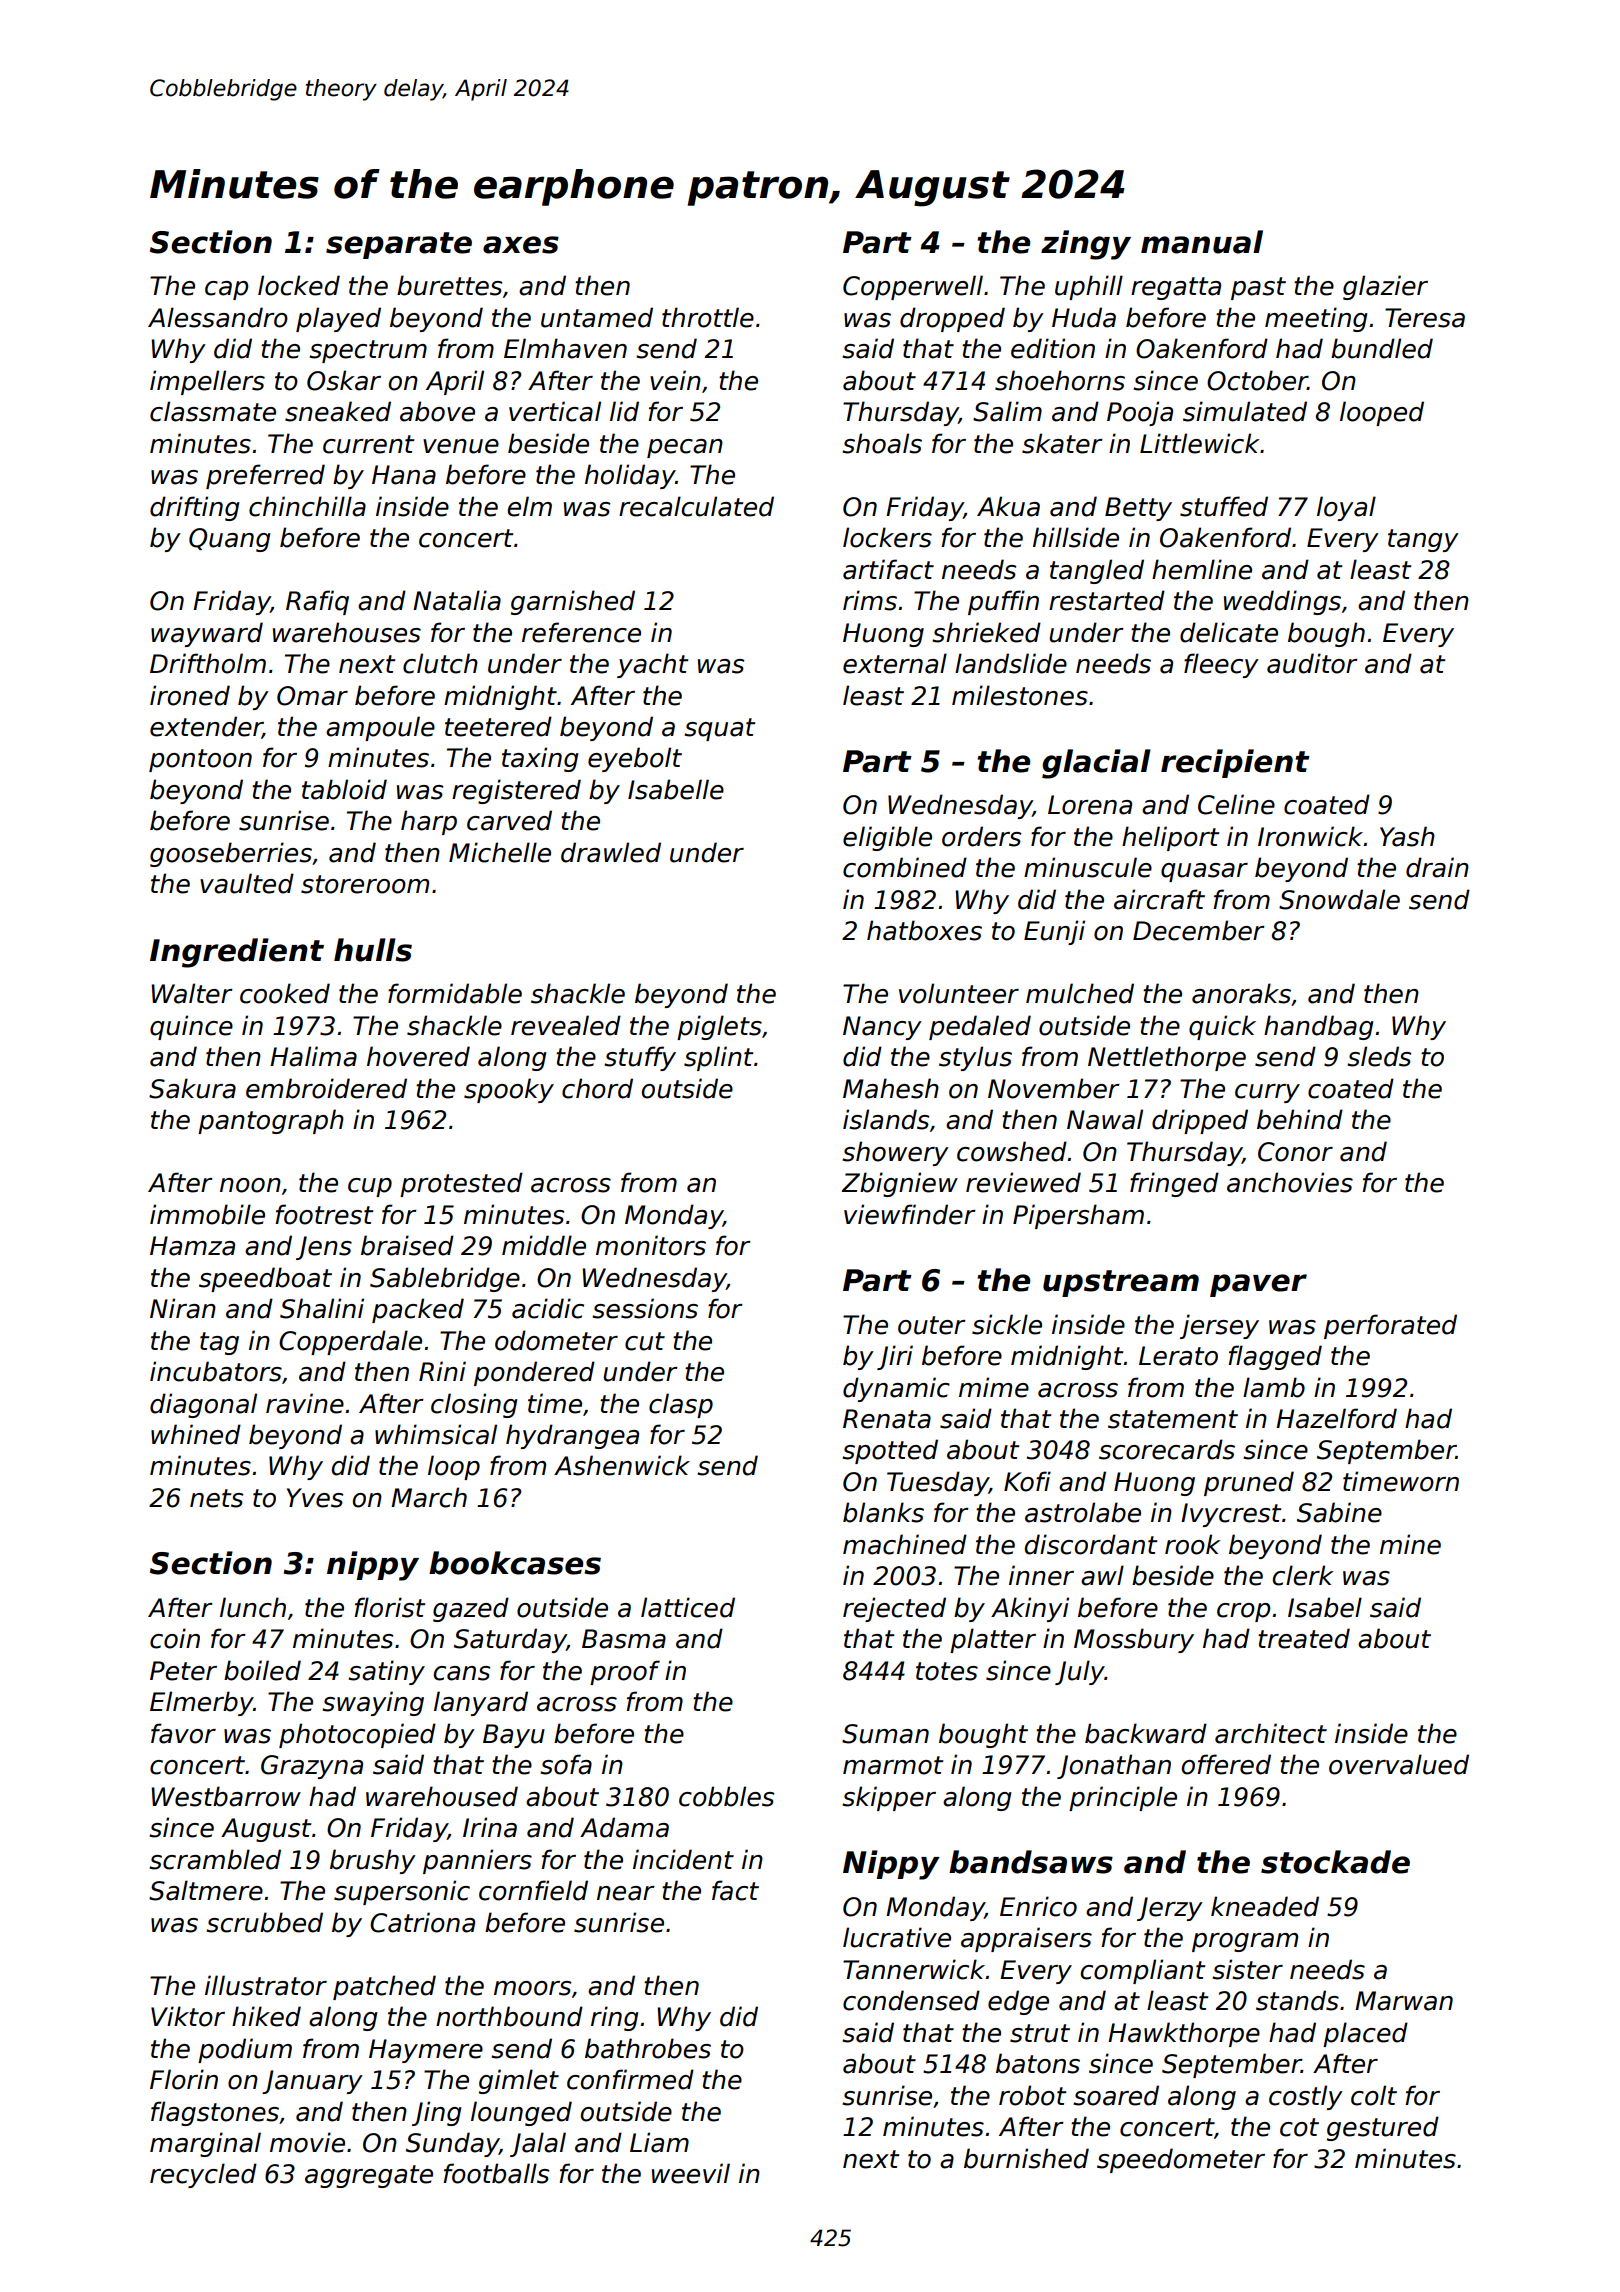 This screenshot has width=1620, height=2292. I want to click on January, so click(312, 2082).
